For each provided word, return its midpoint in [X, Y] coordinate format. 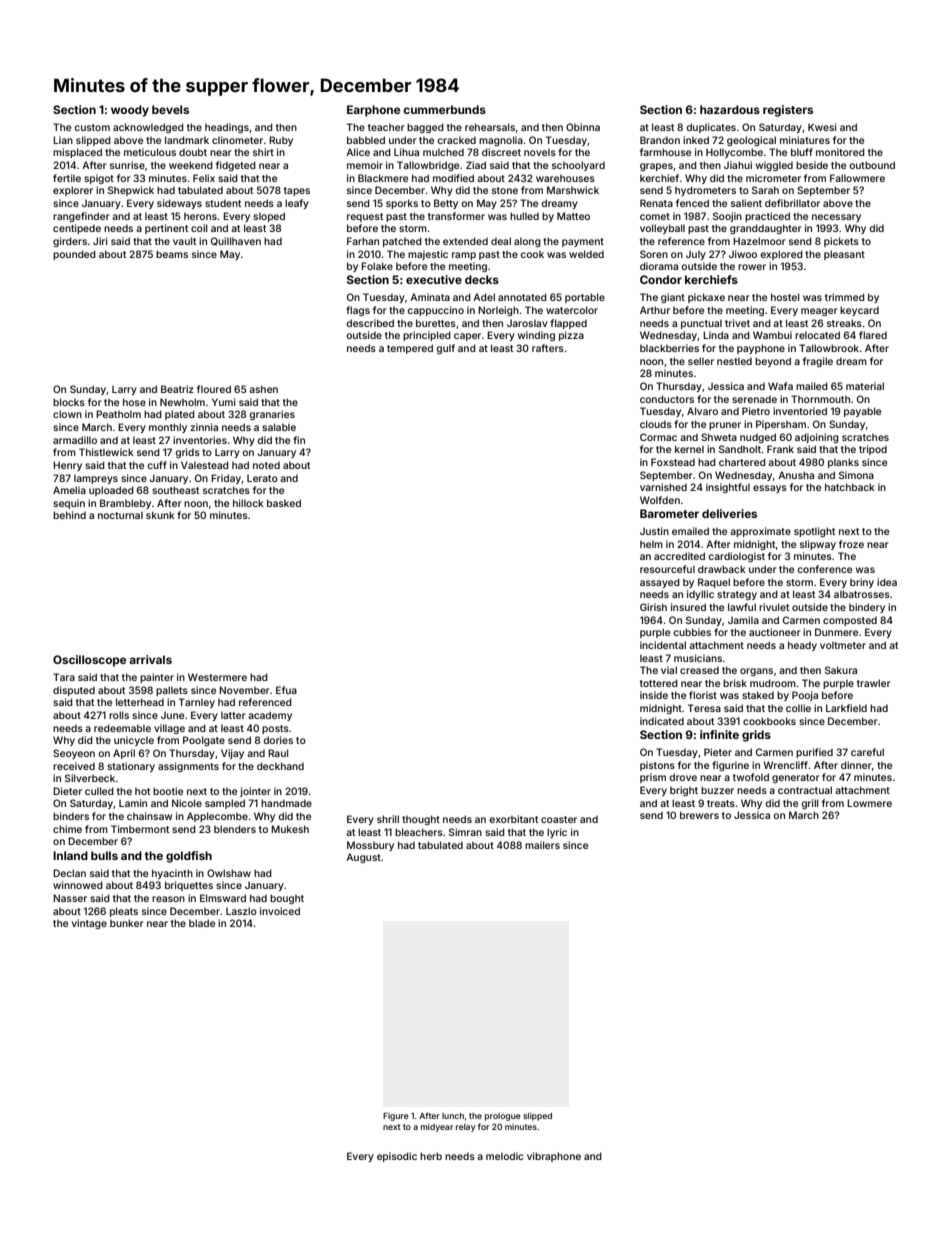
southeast [175, 490]
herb [431, 1156]
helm [651, 544]
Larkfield [846, 708]
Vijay [232, 754]
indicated [662, 721]
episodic [397, 1157]
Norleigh [498, 311]
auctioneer [774, 632]
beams [172, 254]
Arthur [655, 310]
